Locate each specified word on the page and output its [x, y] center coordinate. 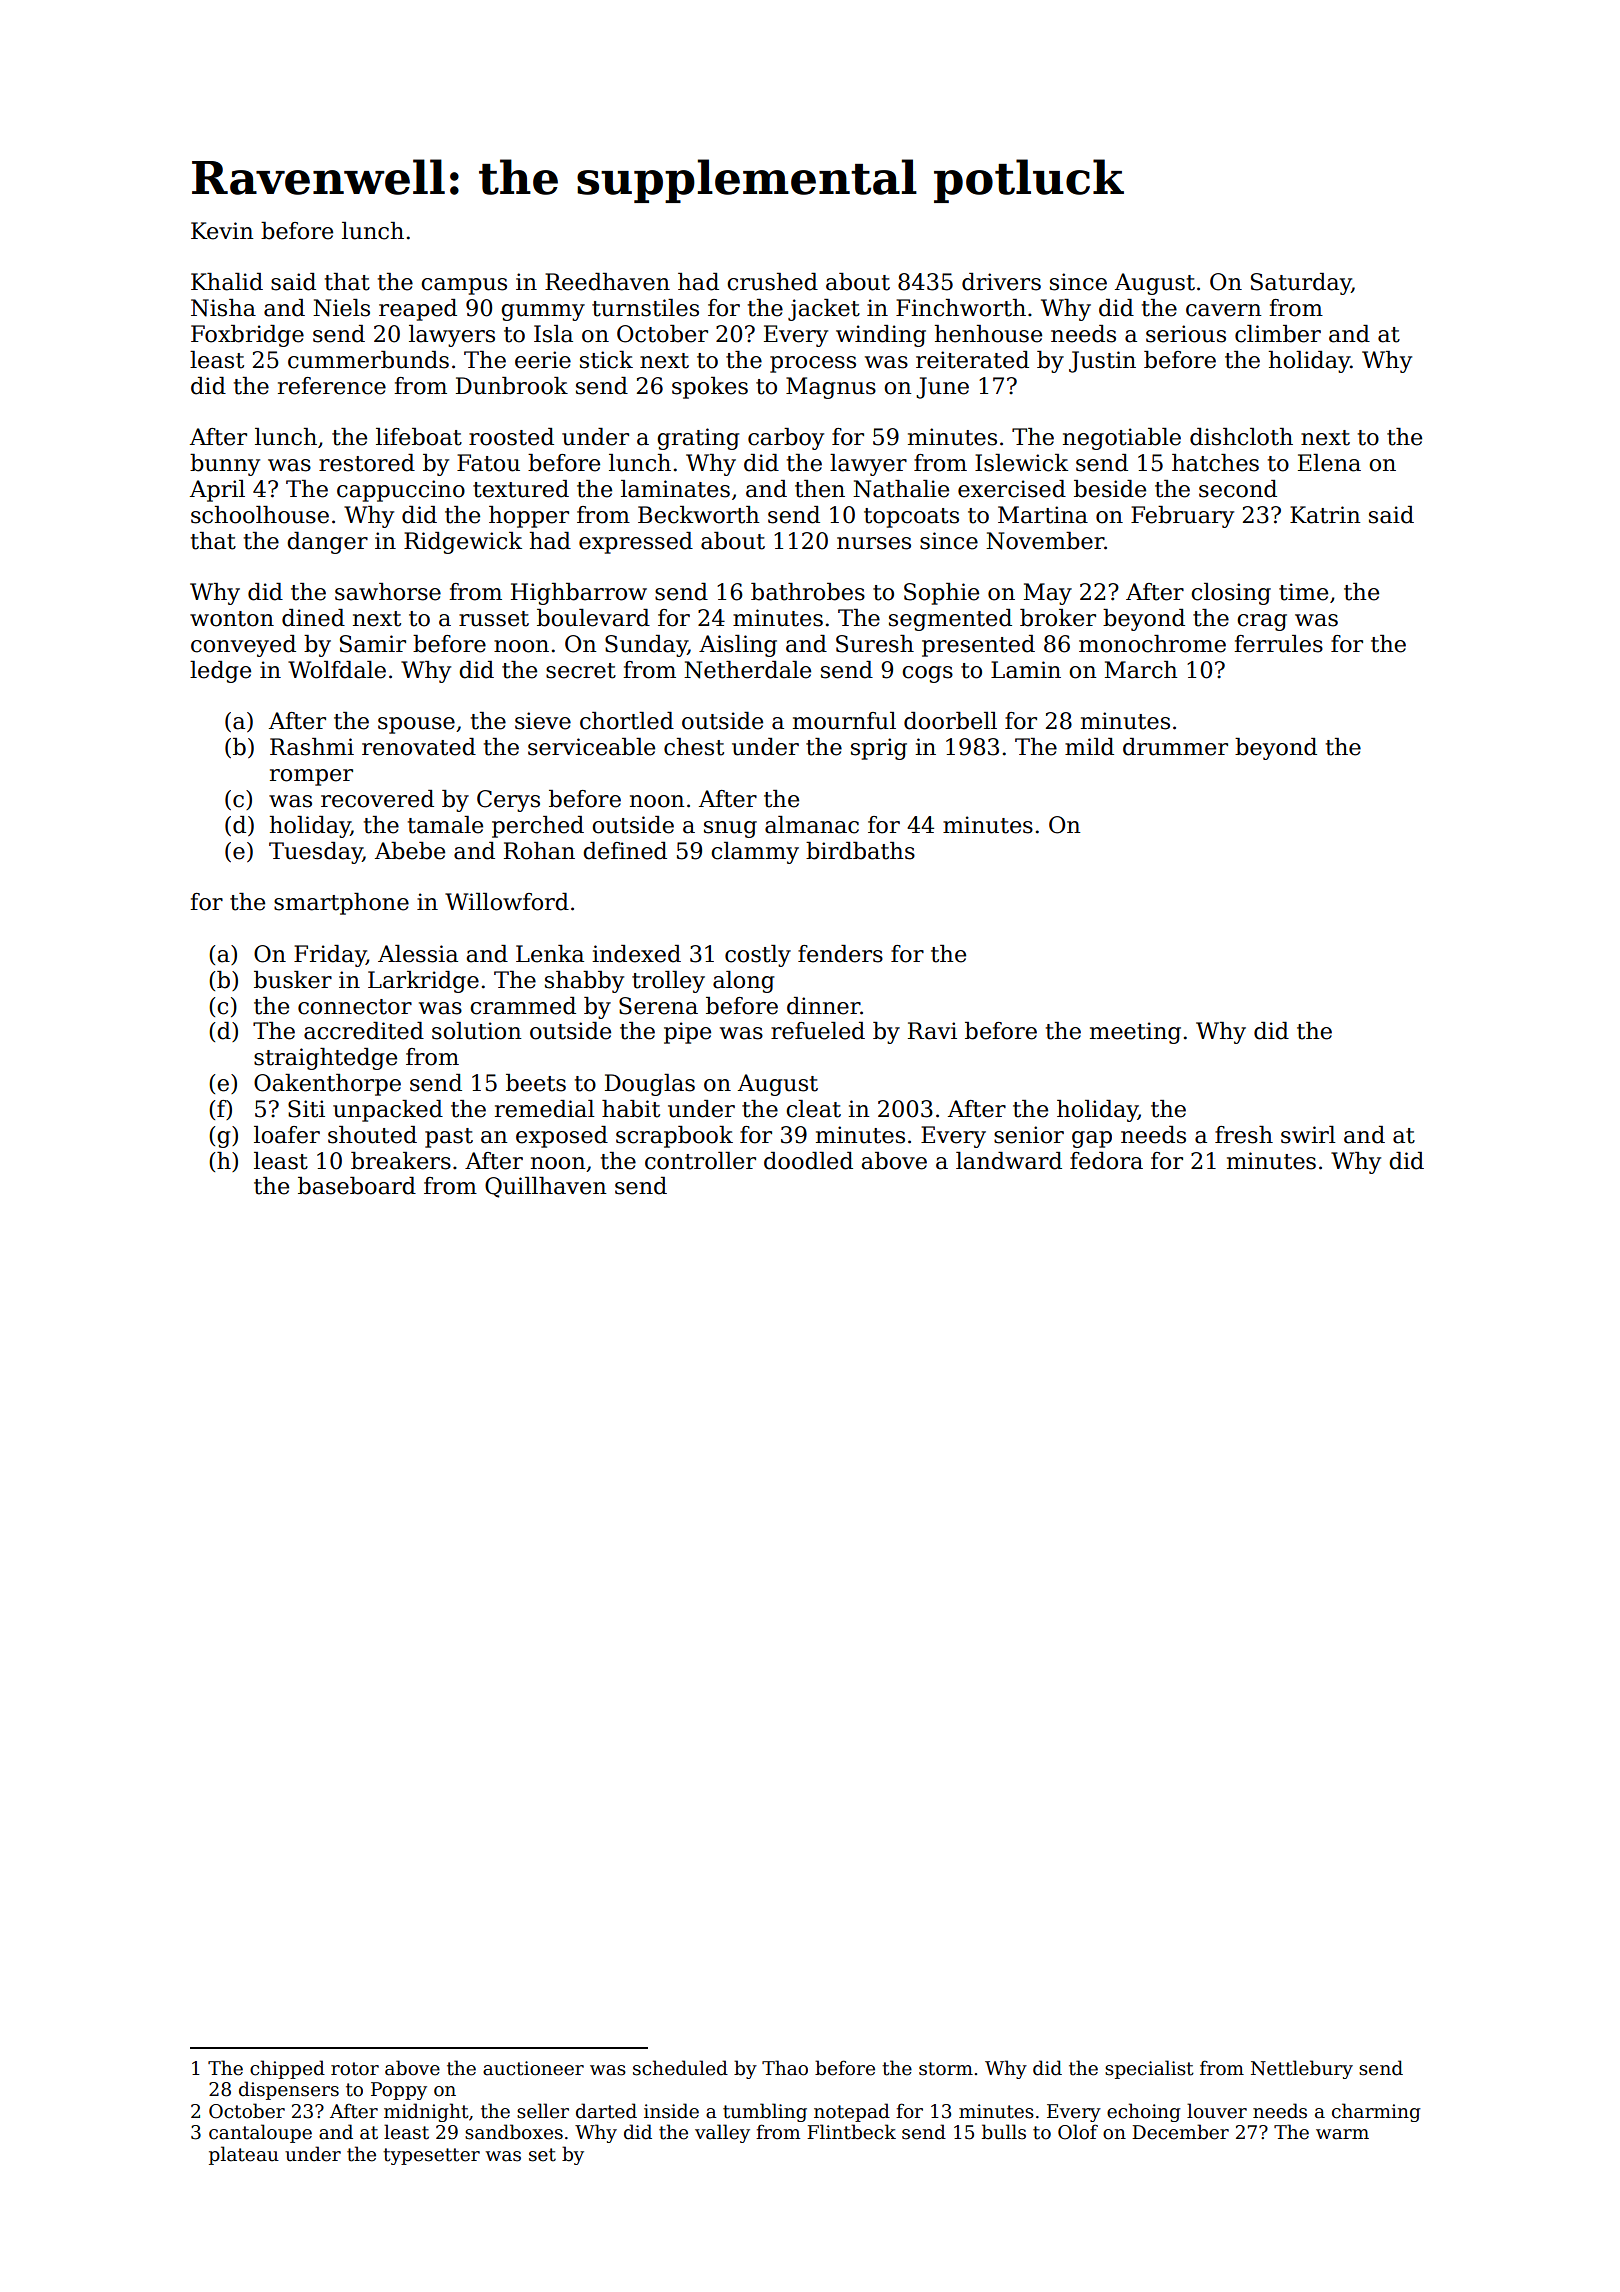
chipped [287, 2069]
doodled [808, 1161]
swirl [1308, 1135]
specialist [1149, 2069]
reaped [418, 310]
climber [1278, 334]
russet [494, 619]
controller [700, 1161]
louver [1217, 2111]
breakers [401, 1161]
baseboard [357, 1186]
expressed [636, 543]
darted [606, 2111]
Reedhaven [607, 282]
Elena [1329, 463]
